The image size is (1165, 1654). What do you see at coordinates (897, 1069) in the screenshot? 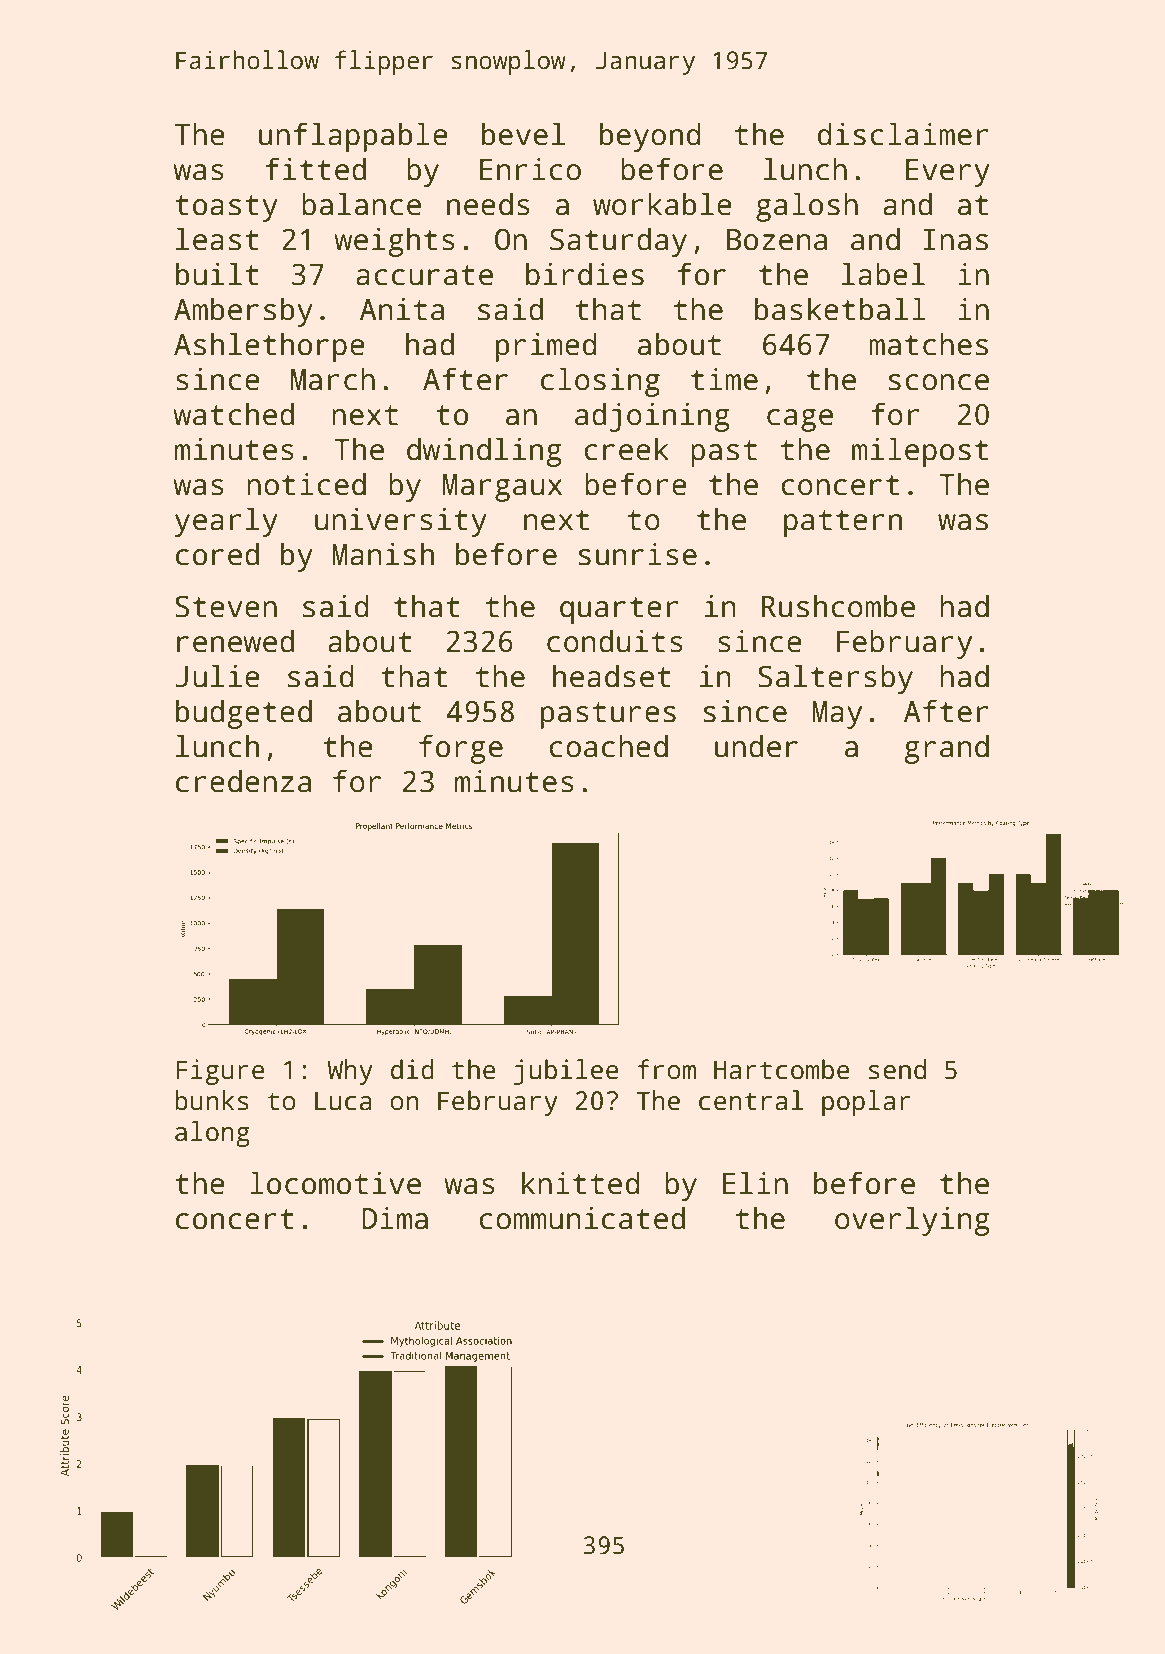
I see `send` at bounding box center [897, 1069].
